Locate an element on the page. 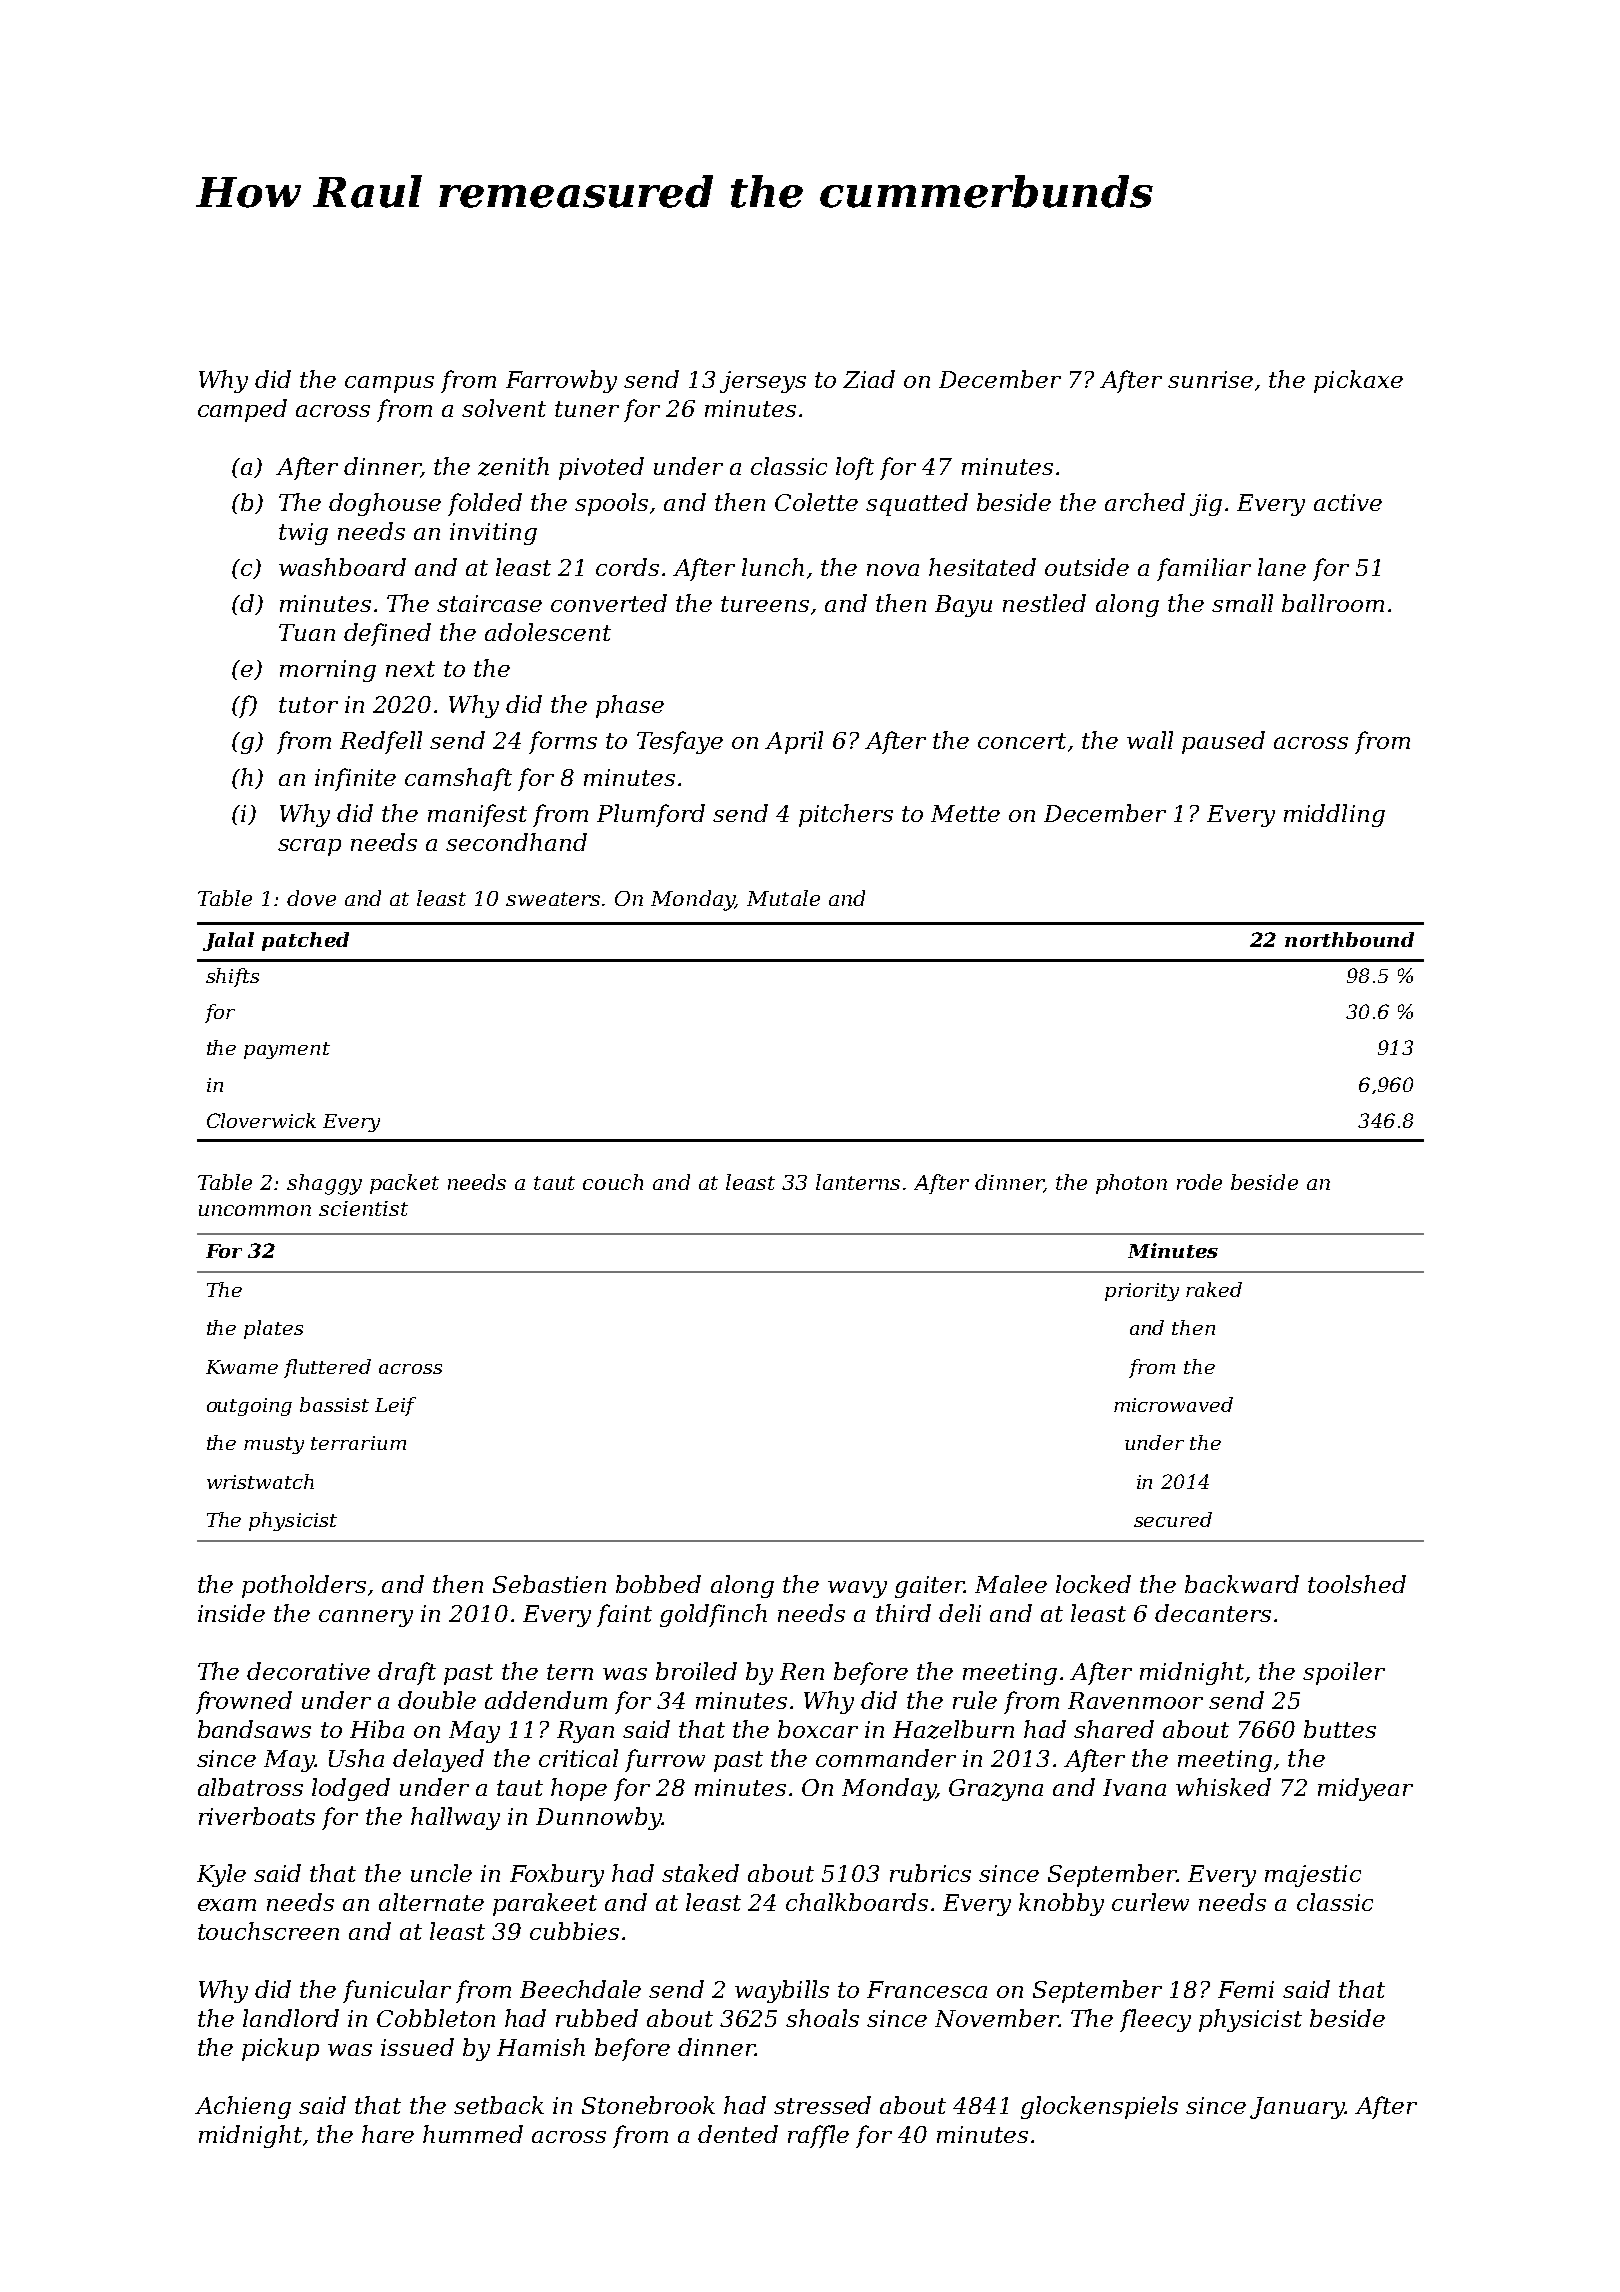 Image resolution: width=1620 pixels, height=2292 pixels. dented is located at coordinates (738, 2134).
